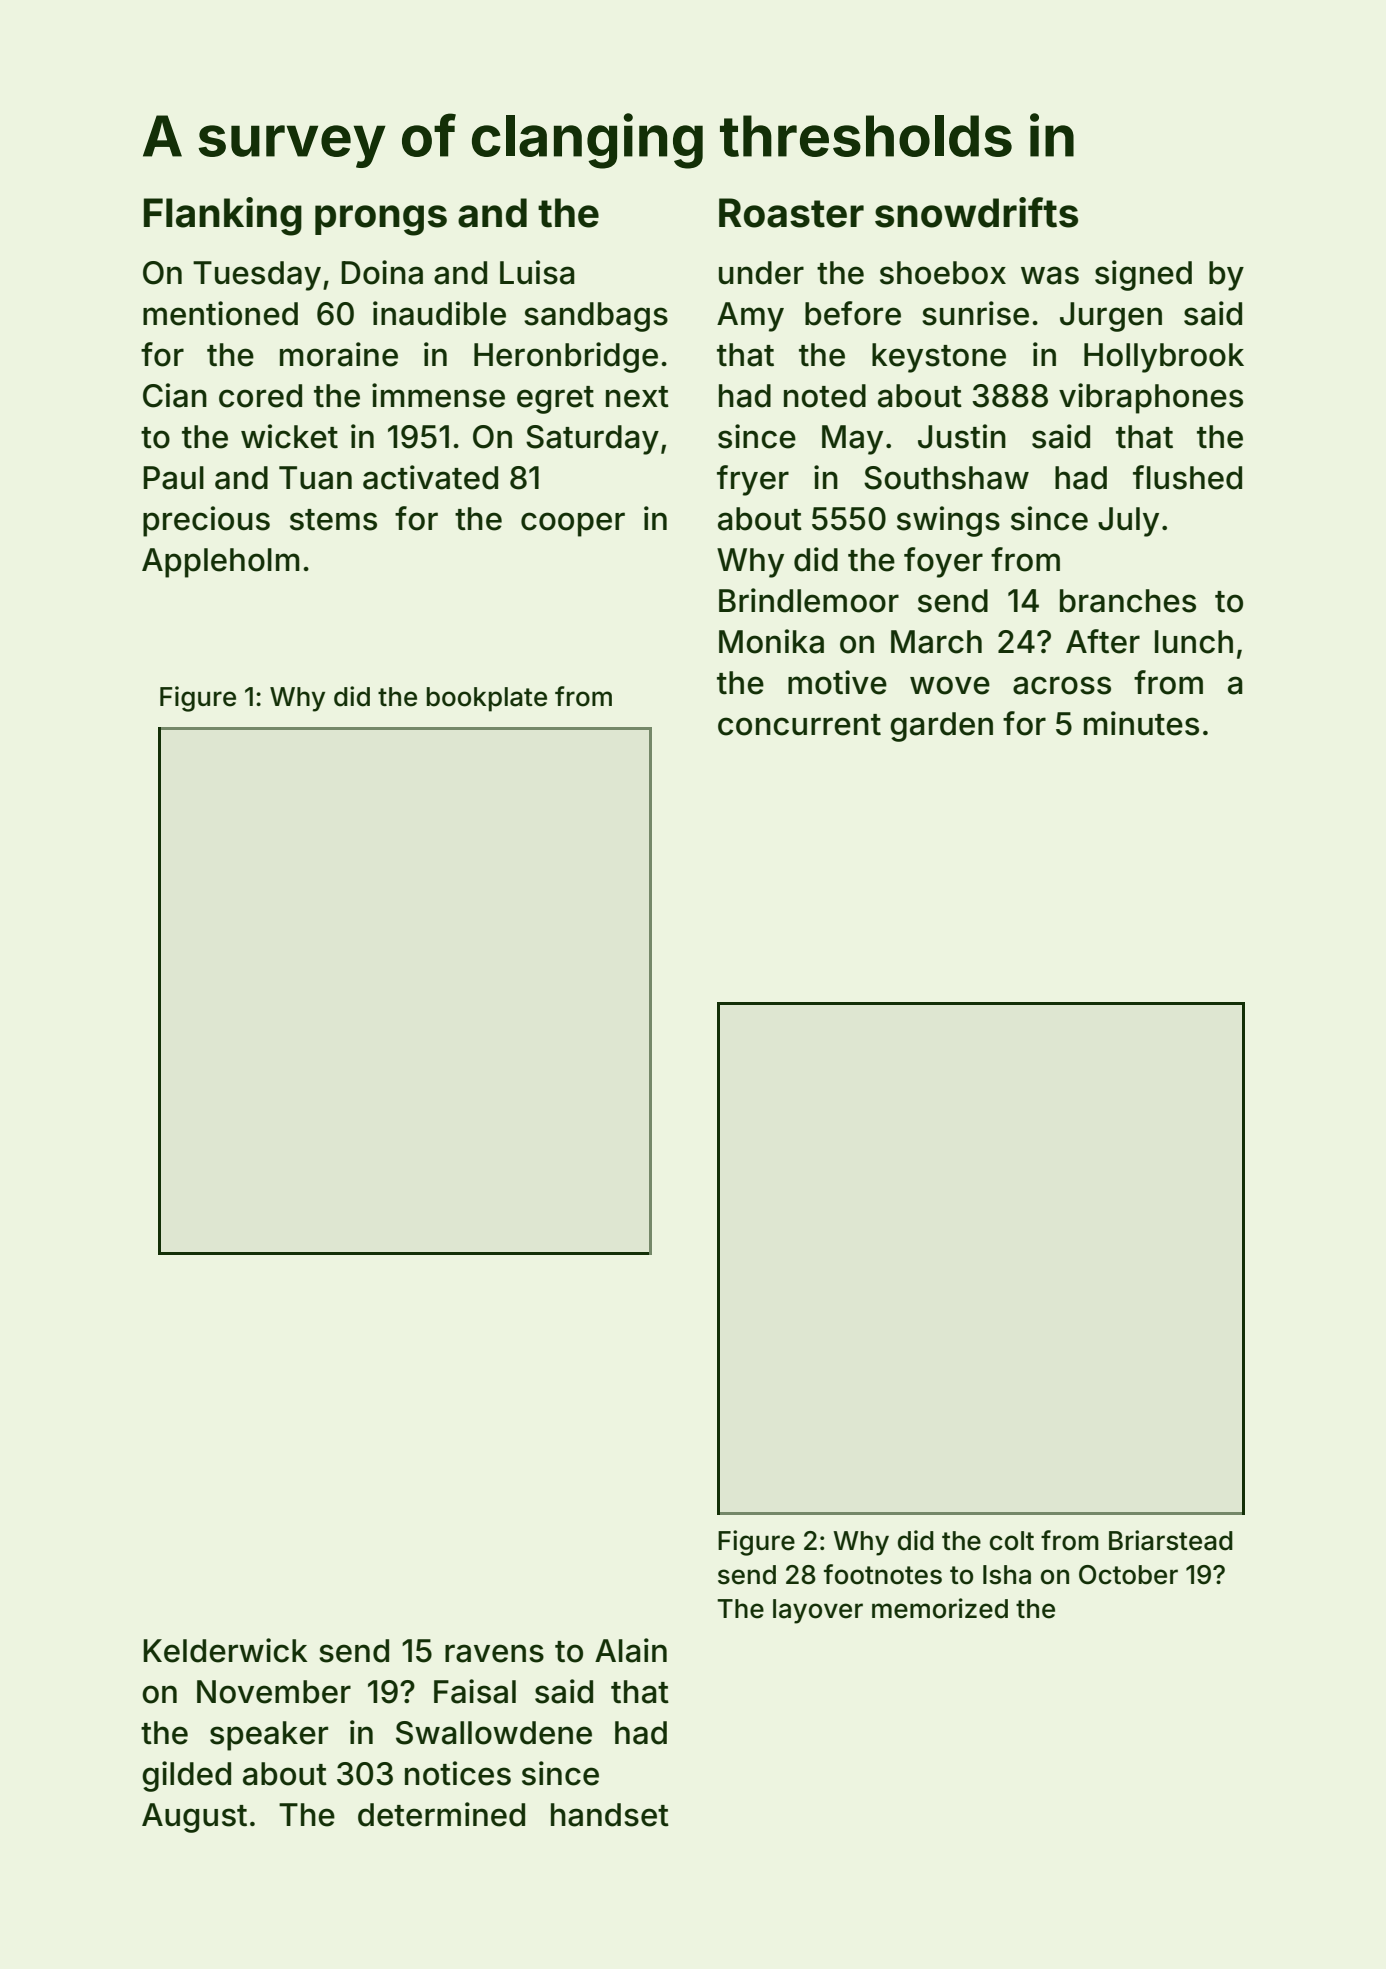  Describe the element at coordinates (837, 682) in the screenshot. I see `motive` at that location.
